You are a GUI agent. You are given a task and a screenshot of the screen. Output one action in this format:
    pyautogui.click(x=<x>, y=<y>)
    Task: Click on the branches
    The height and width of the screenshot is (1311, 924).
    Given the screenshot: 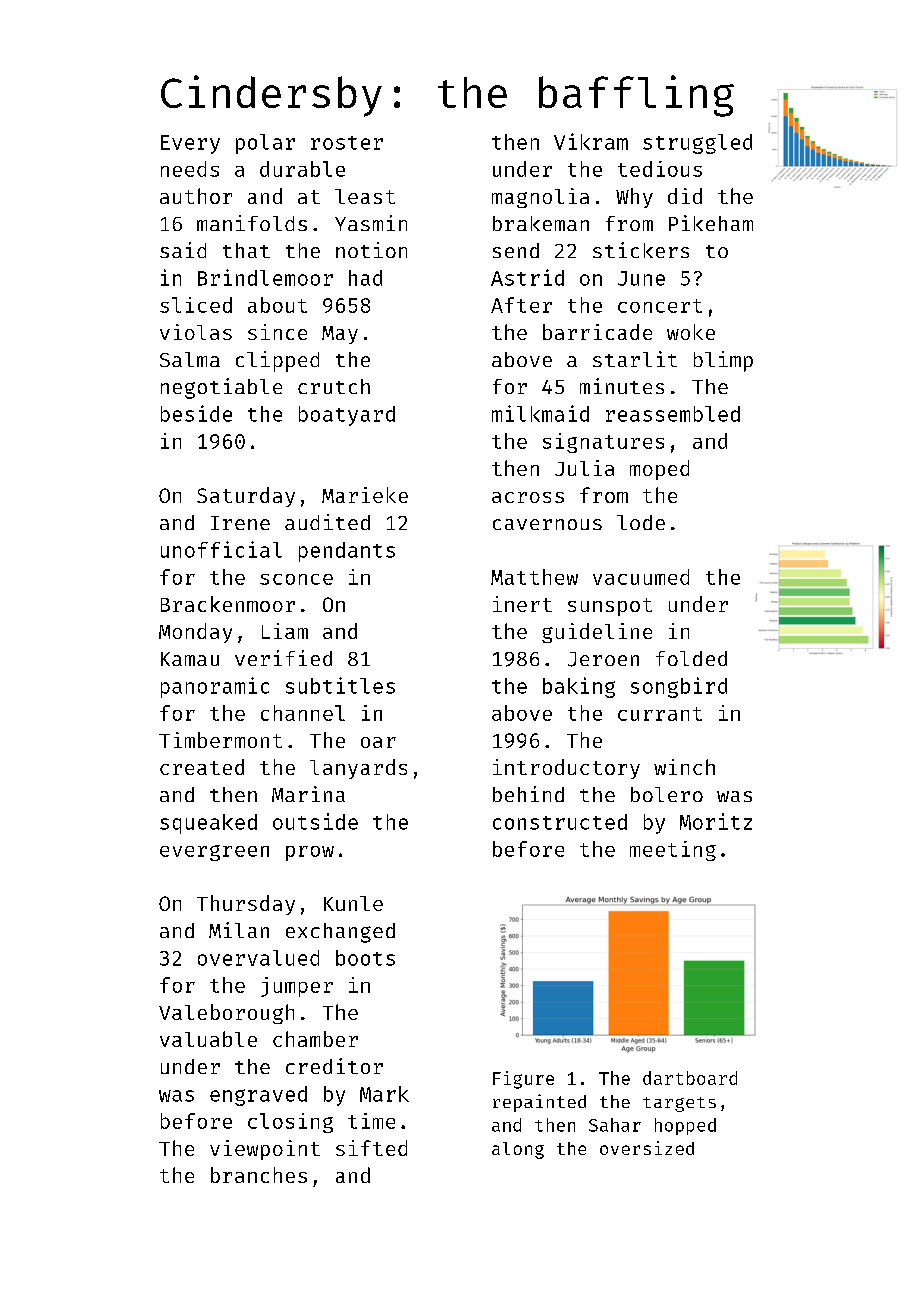 What is the action you would take?
    pyautogui.click(x=259, y=1175)
